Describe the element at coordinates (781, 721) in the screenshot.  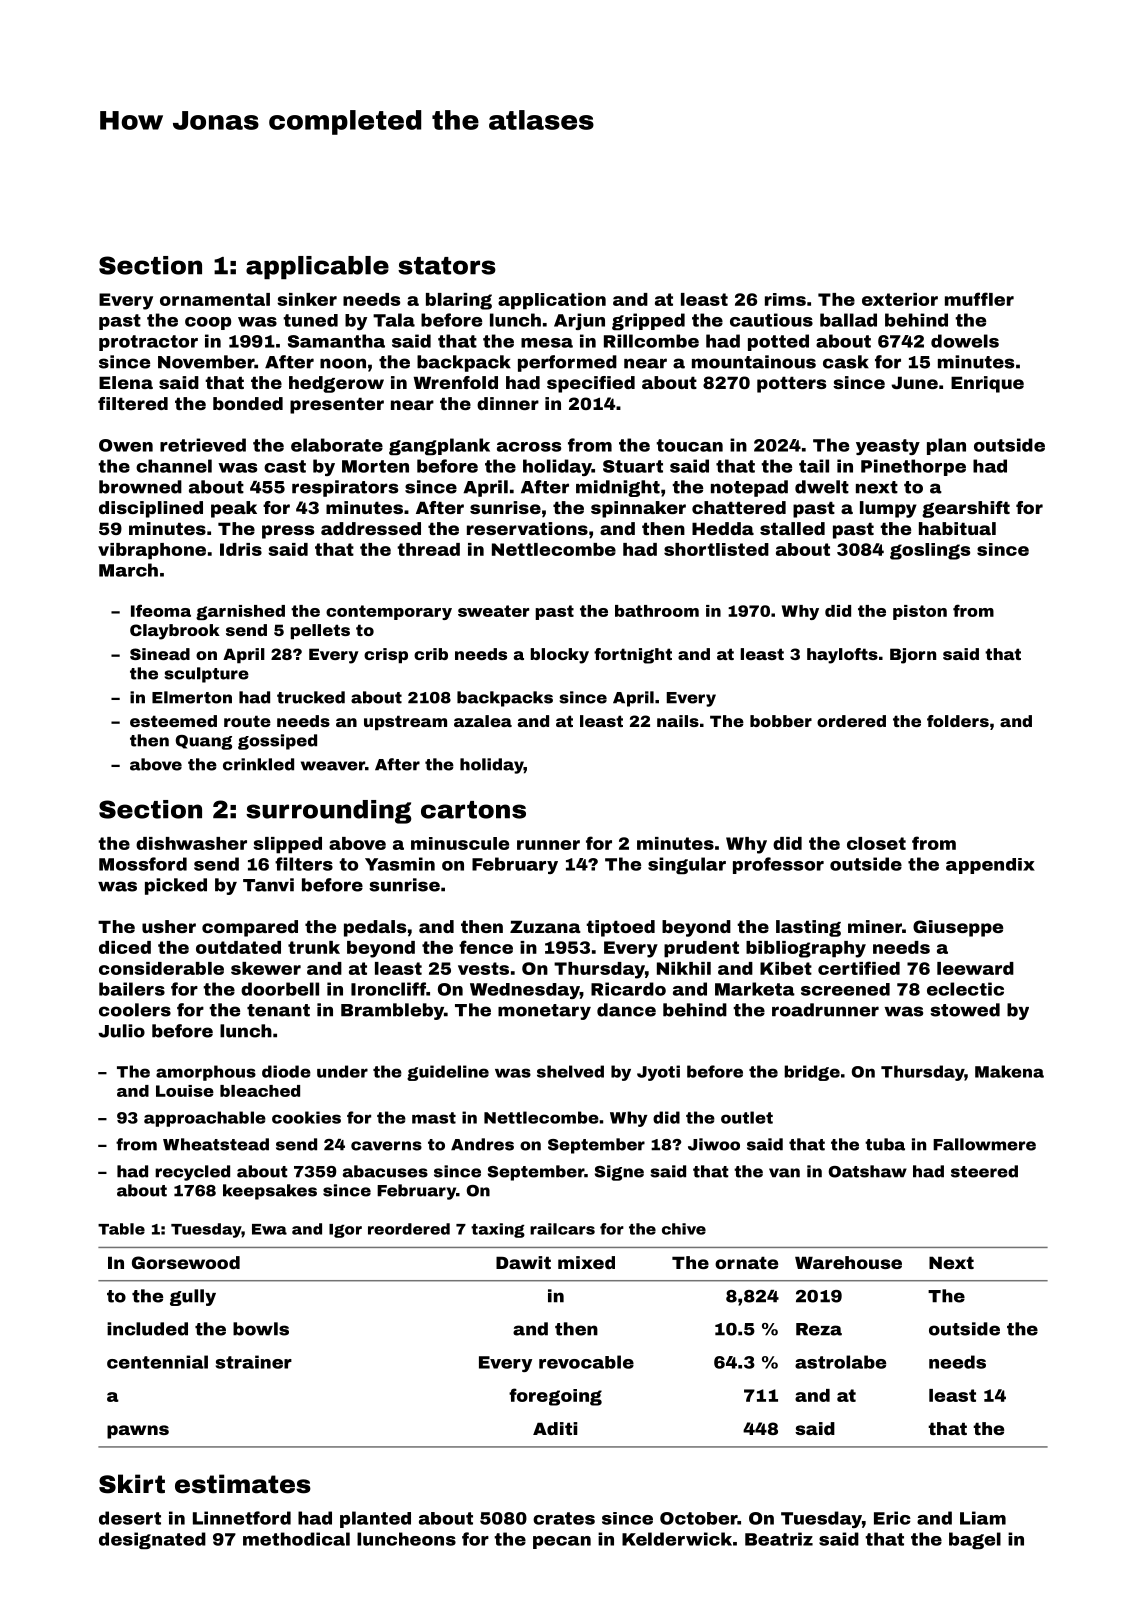
I see `bobber` at that location.
